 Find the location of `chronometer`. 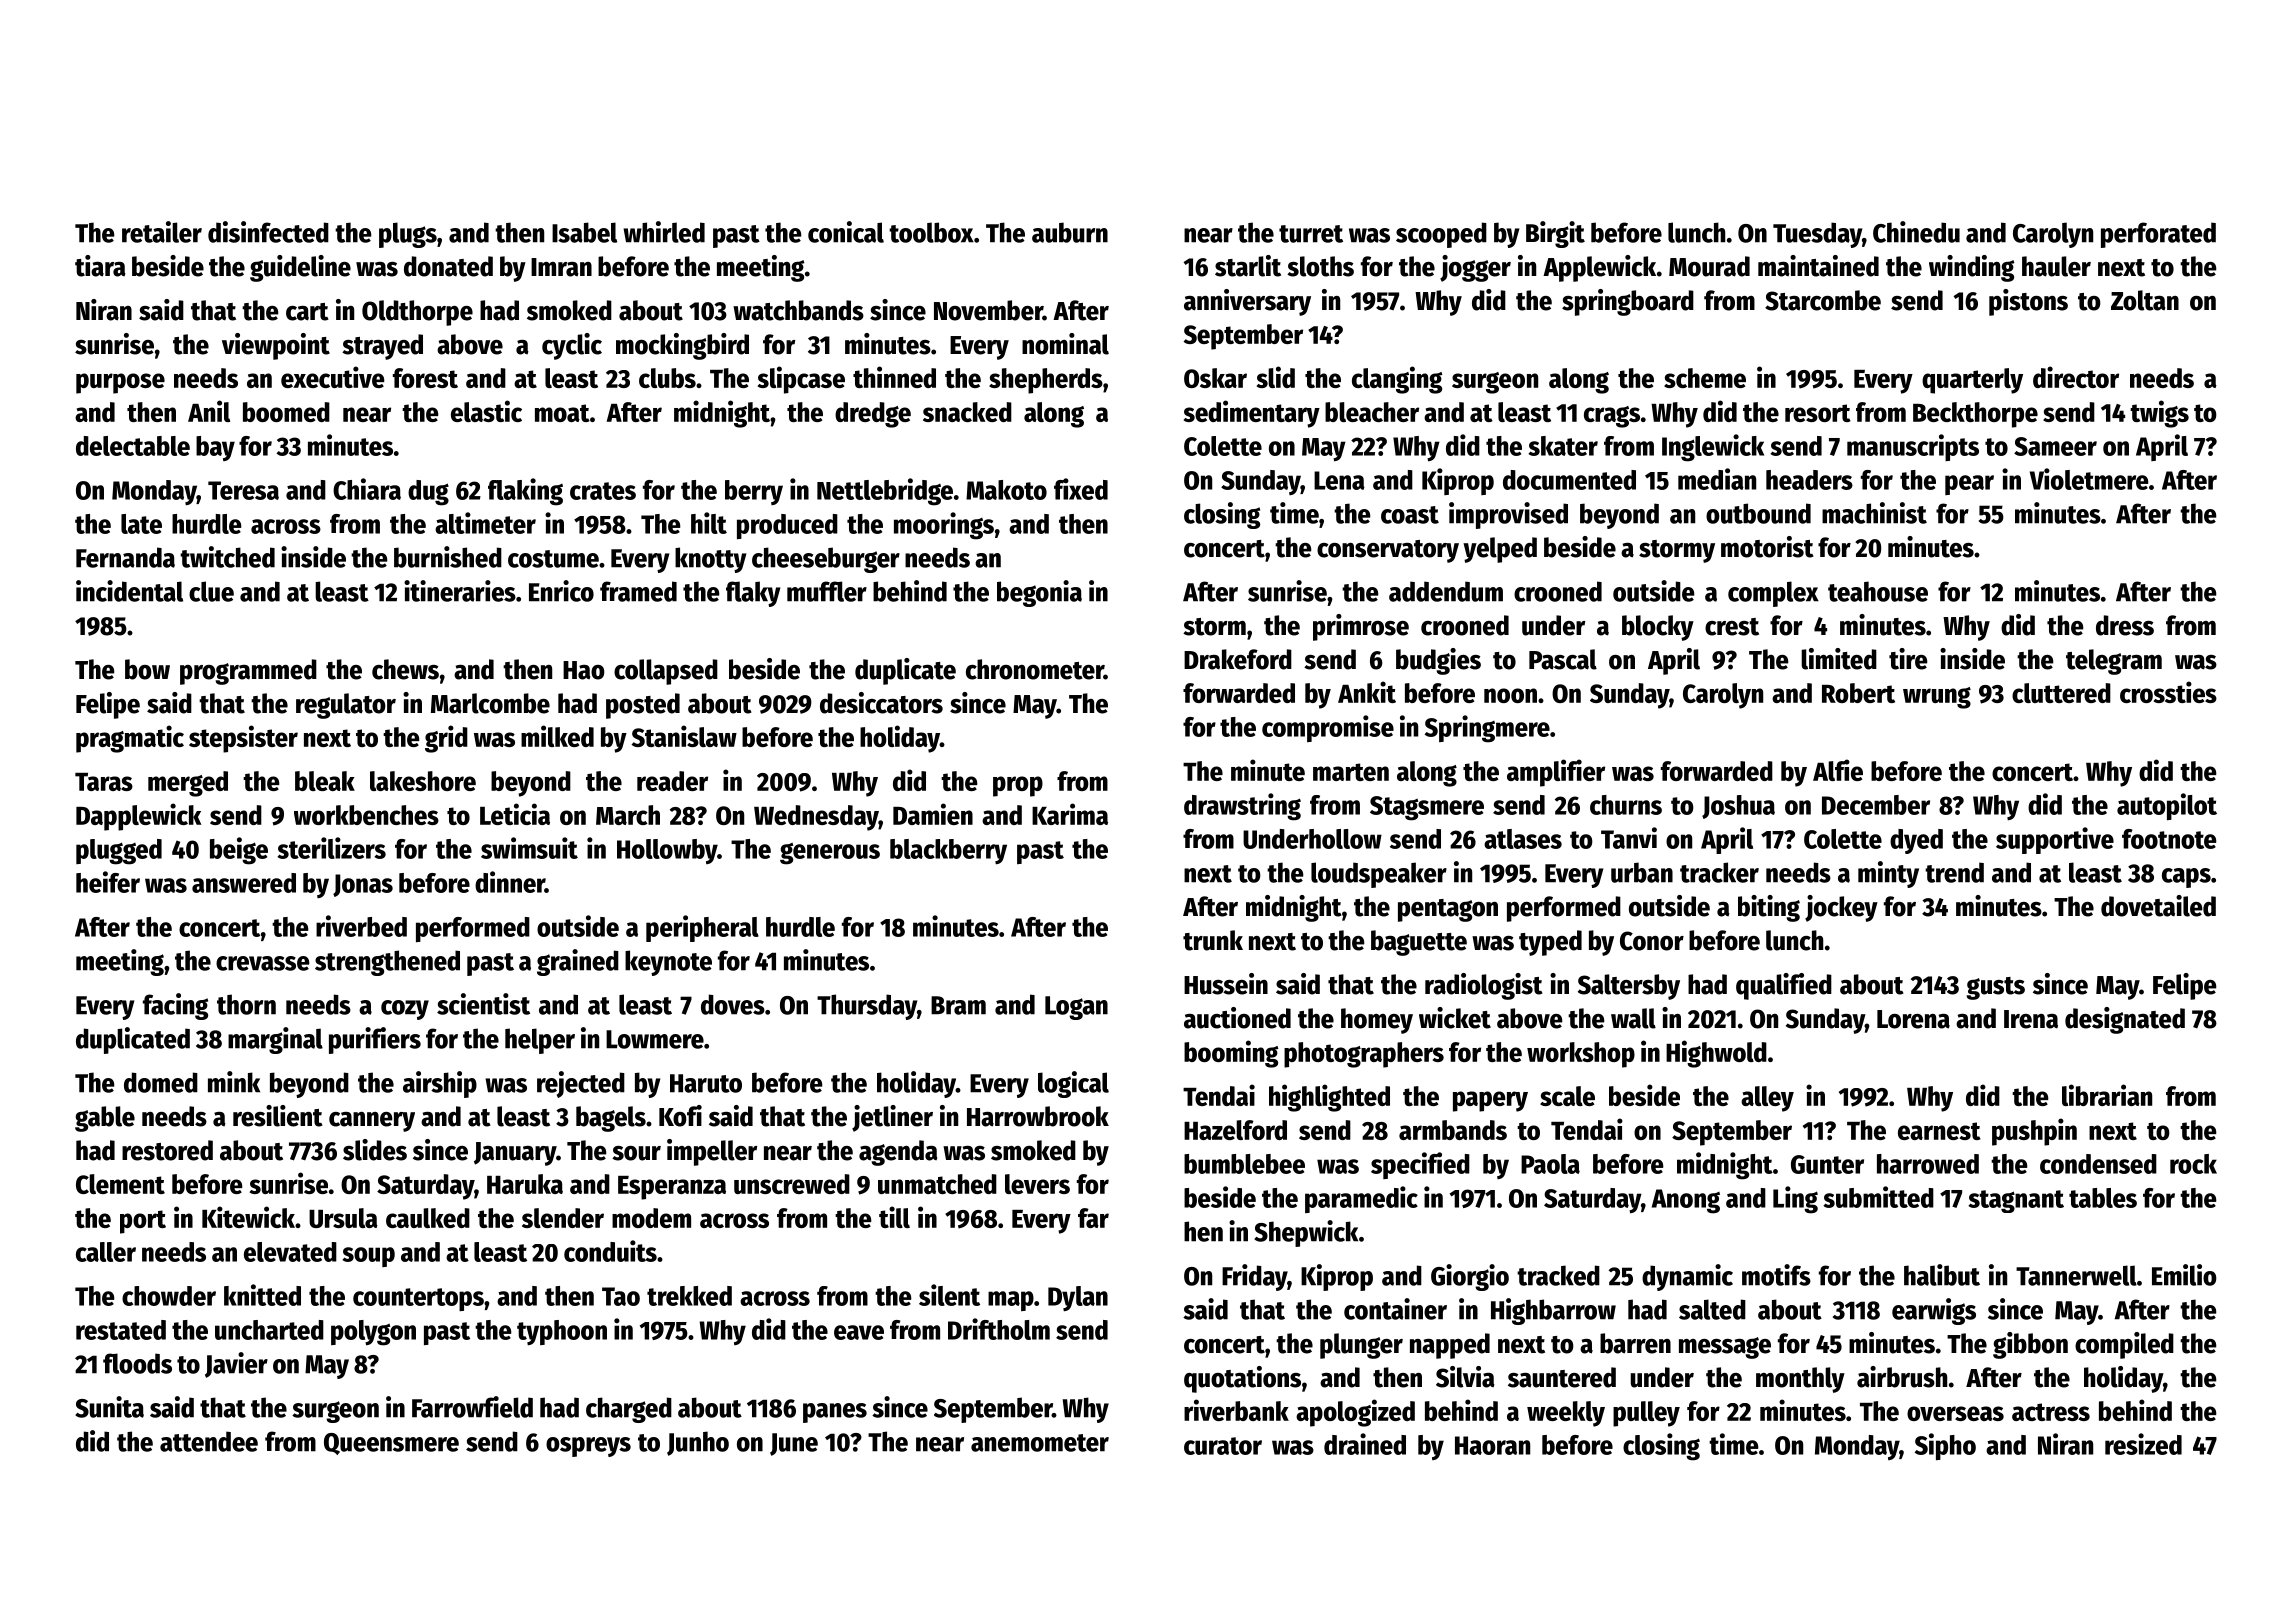

chronometer is located at coordinates (1035, 669).
